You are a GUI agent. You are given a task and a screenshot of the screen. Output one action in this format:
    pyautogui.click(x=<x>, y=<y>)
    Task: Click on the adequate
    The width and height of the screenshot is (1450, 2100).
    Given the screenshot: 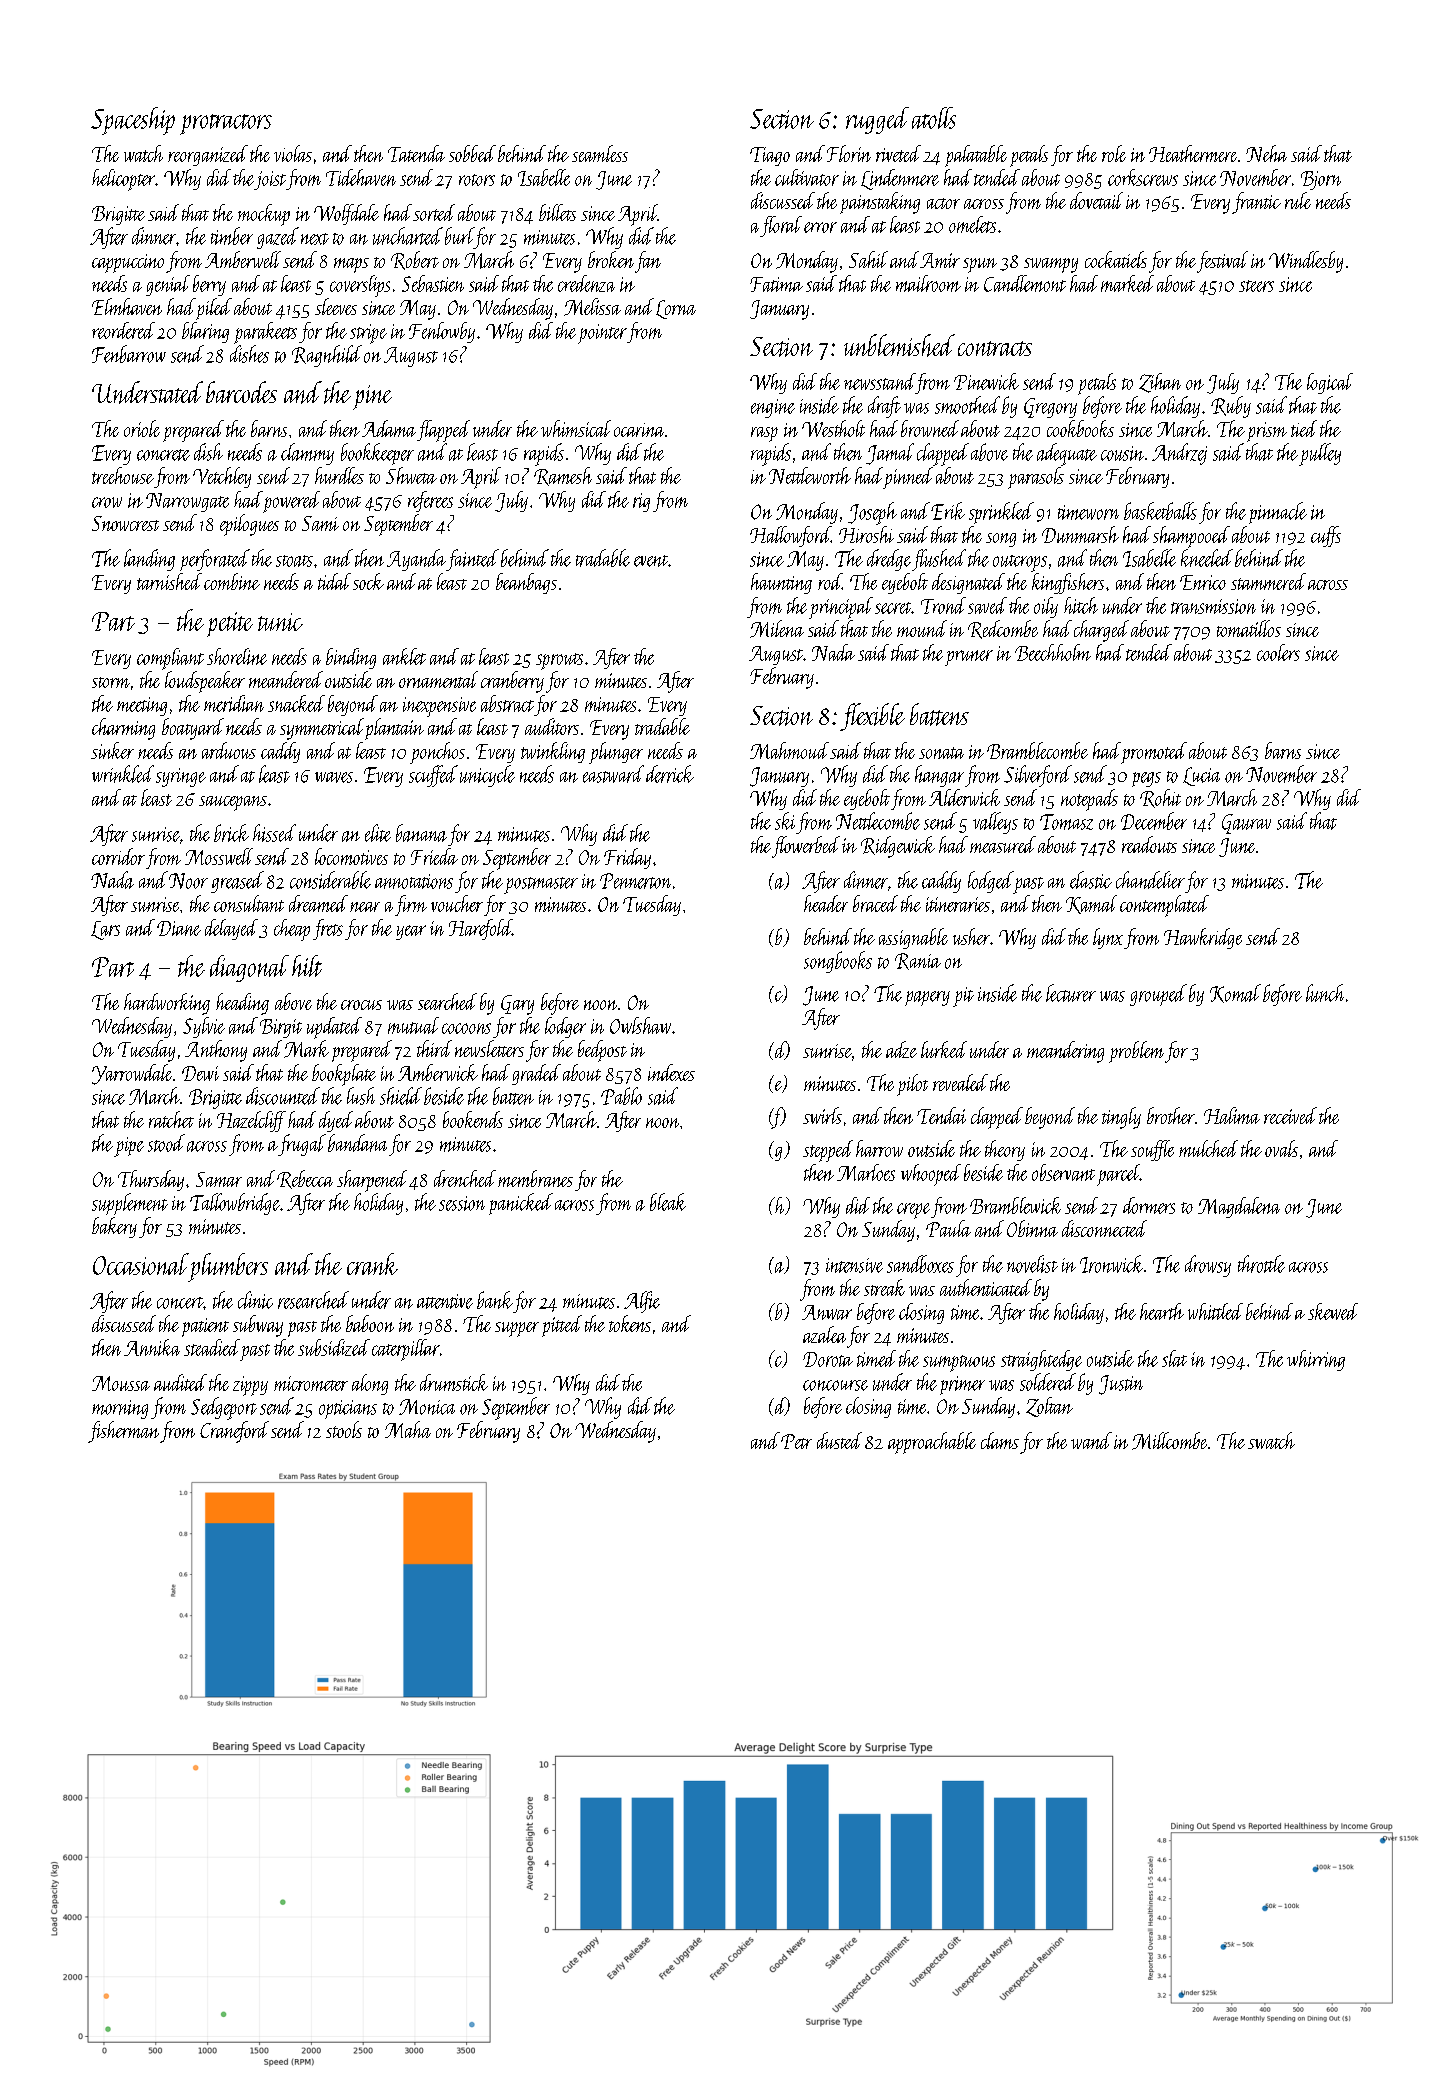 What is the action you would take?
    pyautogui.click(x=1067, y=454)
